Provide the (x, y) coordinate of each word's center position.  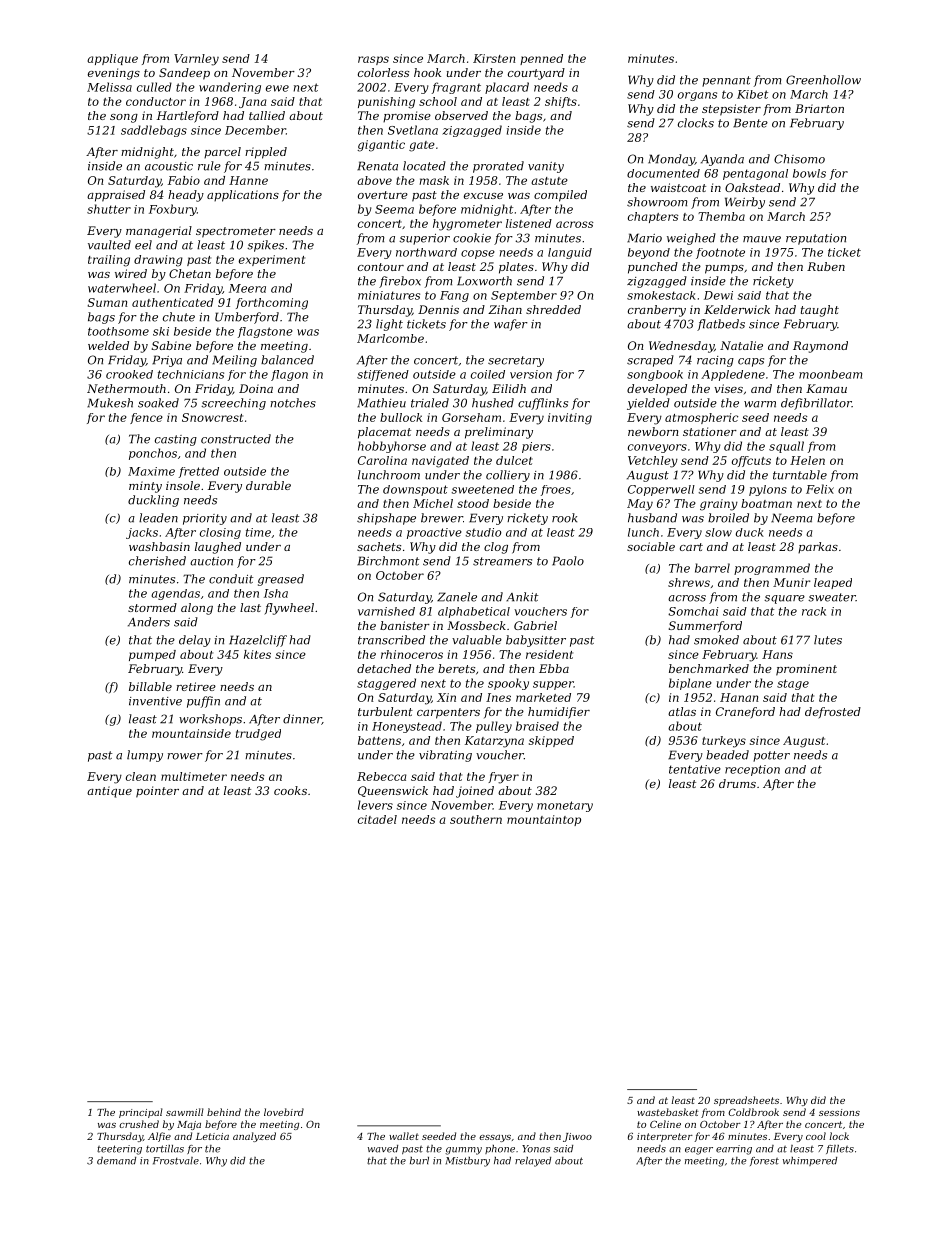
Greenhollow (823, 80)
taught (820, 311)
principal (141, 1113)
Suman (107, 302)
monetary (565, 806)
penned (541, 59)
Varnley (196, 60)
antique (109, 792)
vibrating (445, 756)
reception (752, 770)
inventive (155, 701)
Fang (454, 296)
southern (476, 819)
